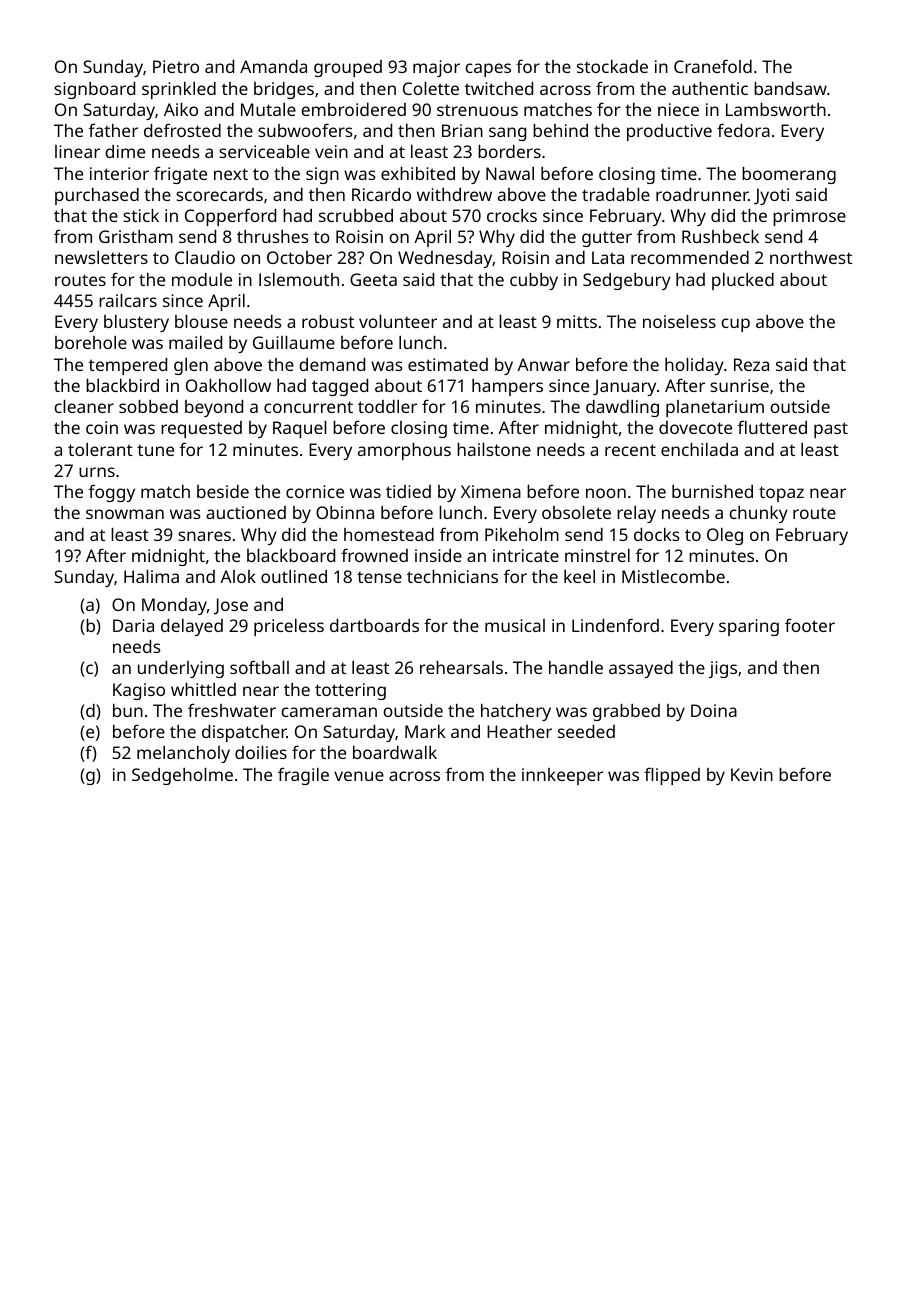 Image resolution: width=908 pixels, height=1316 pixels. What do you see at coordinates (128, 710) in the screenshot?
I see `bun` at bounding box center [128, 710].
